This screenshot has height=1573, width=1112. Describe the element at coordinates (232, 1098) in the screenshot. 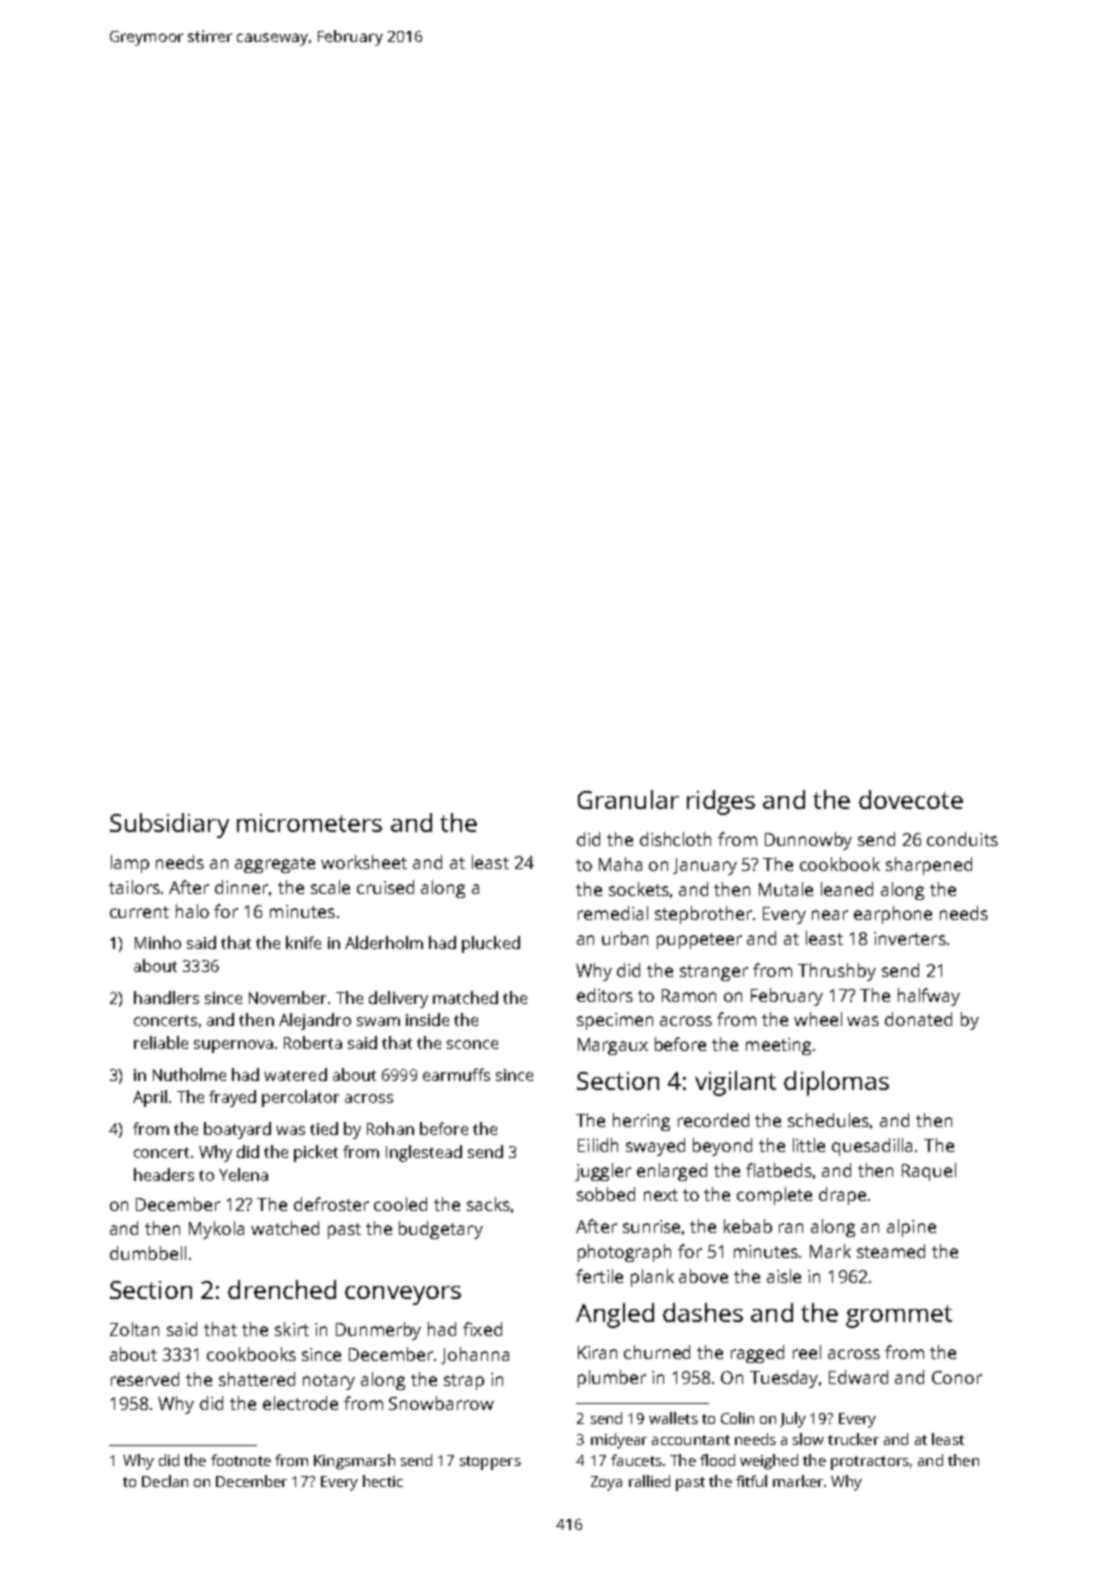

I see `frayed` at that location.
